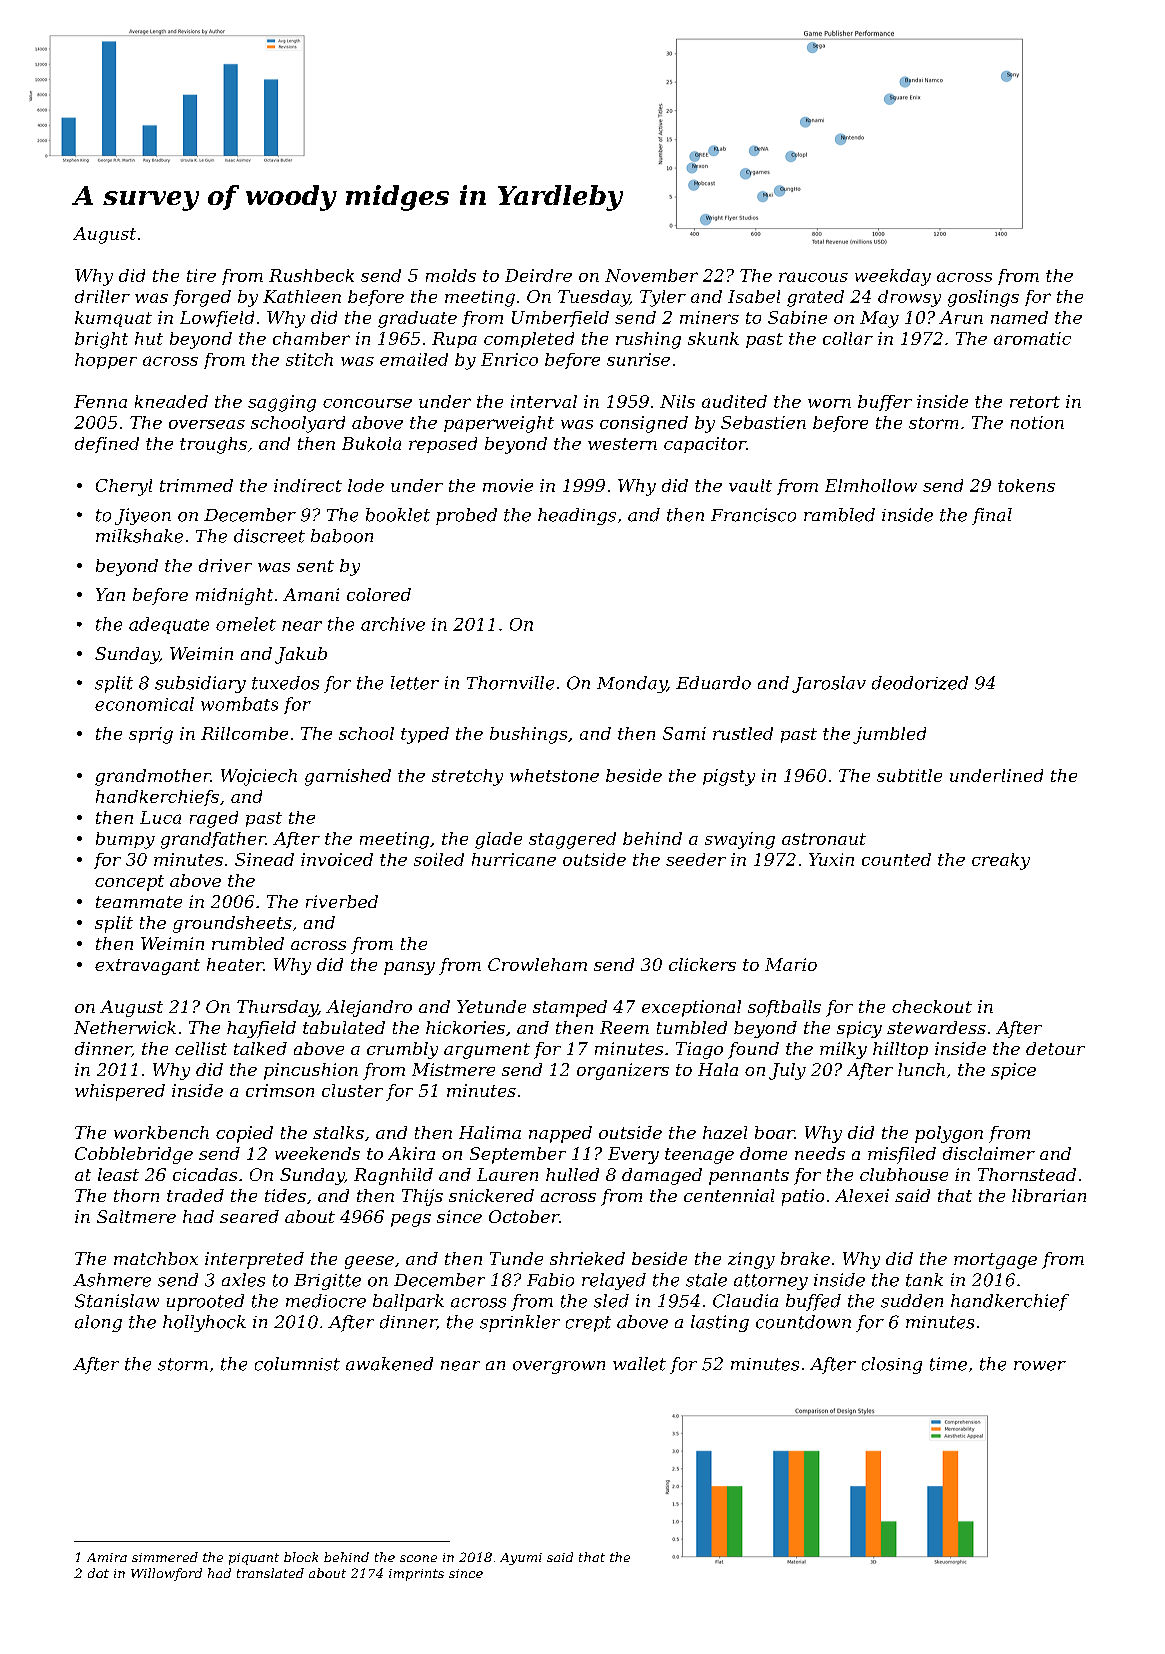 This page has width=1165, height=1654. I want to click on driver, so click(225, 565).
